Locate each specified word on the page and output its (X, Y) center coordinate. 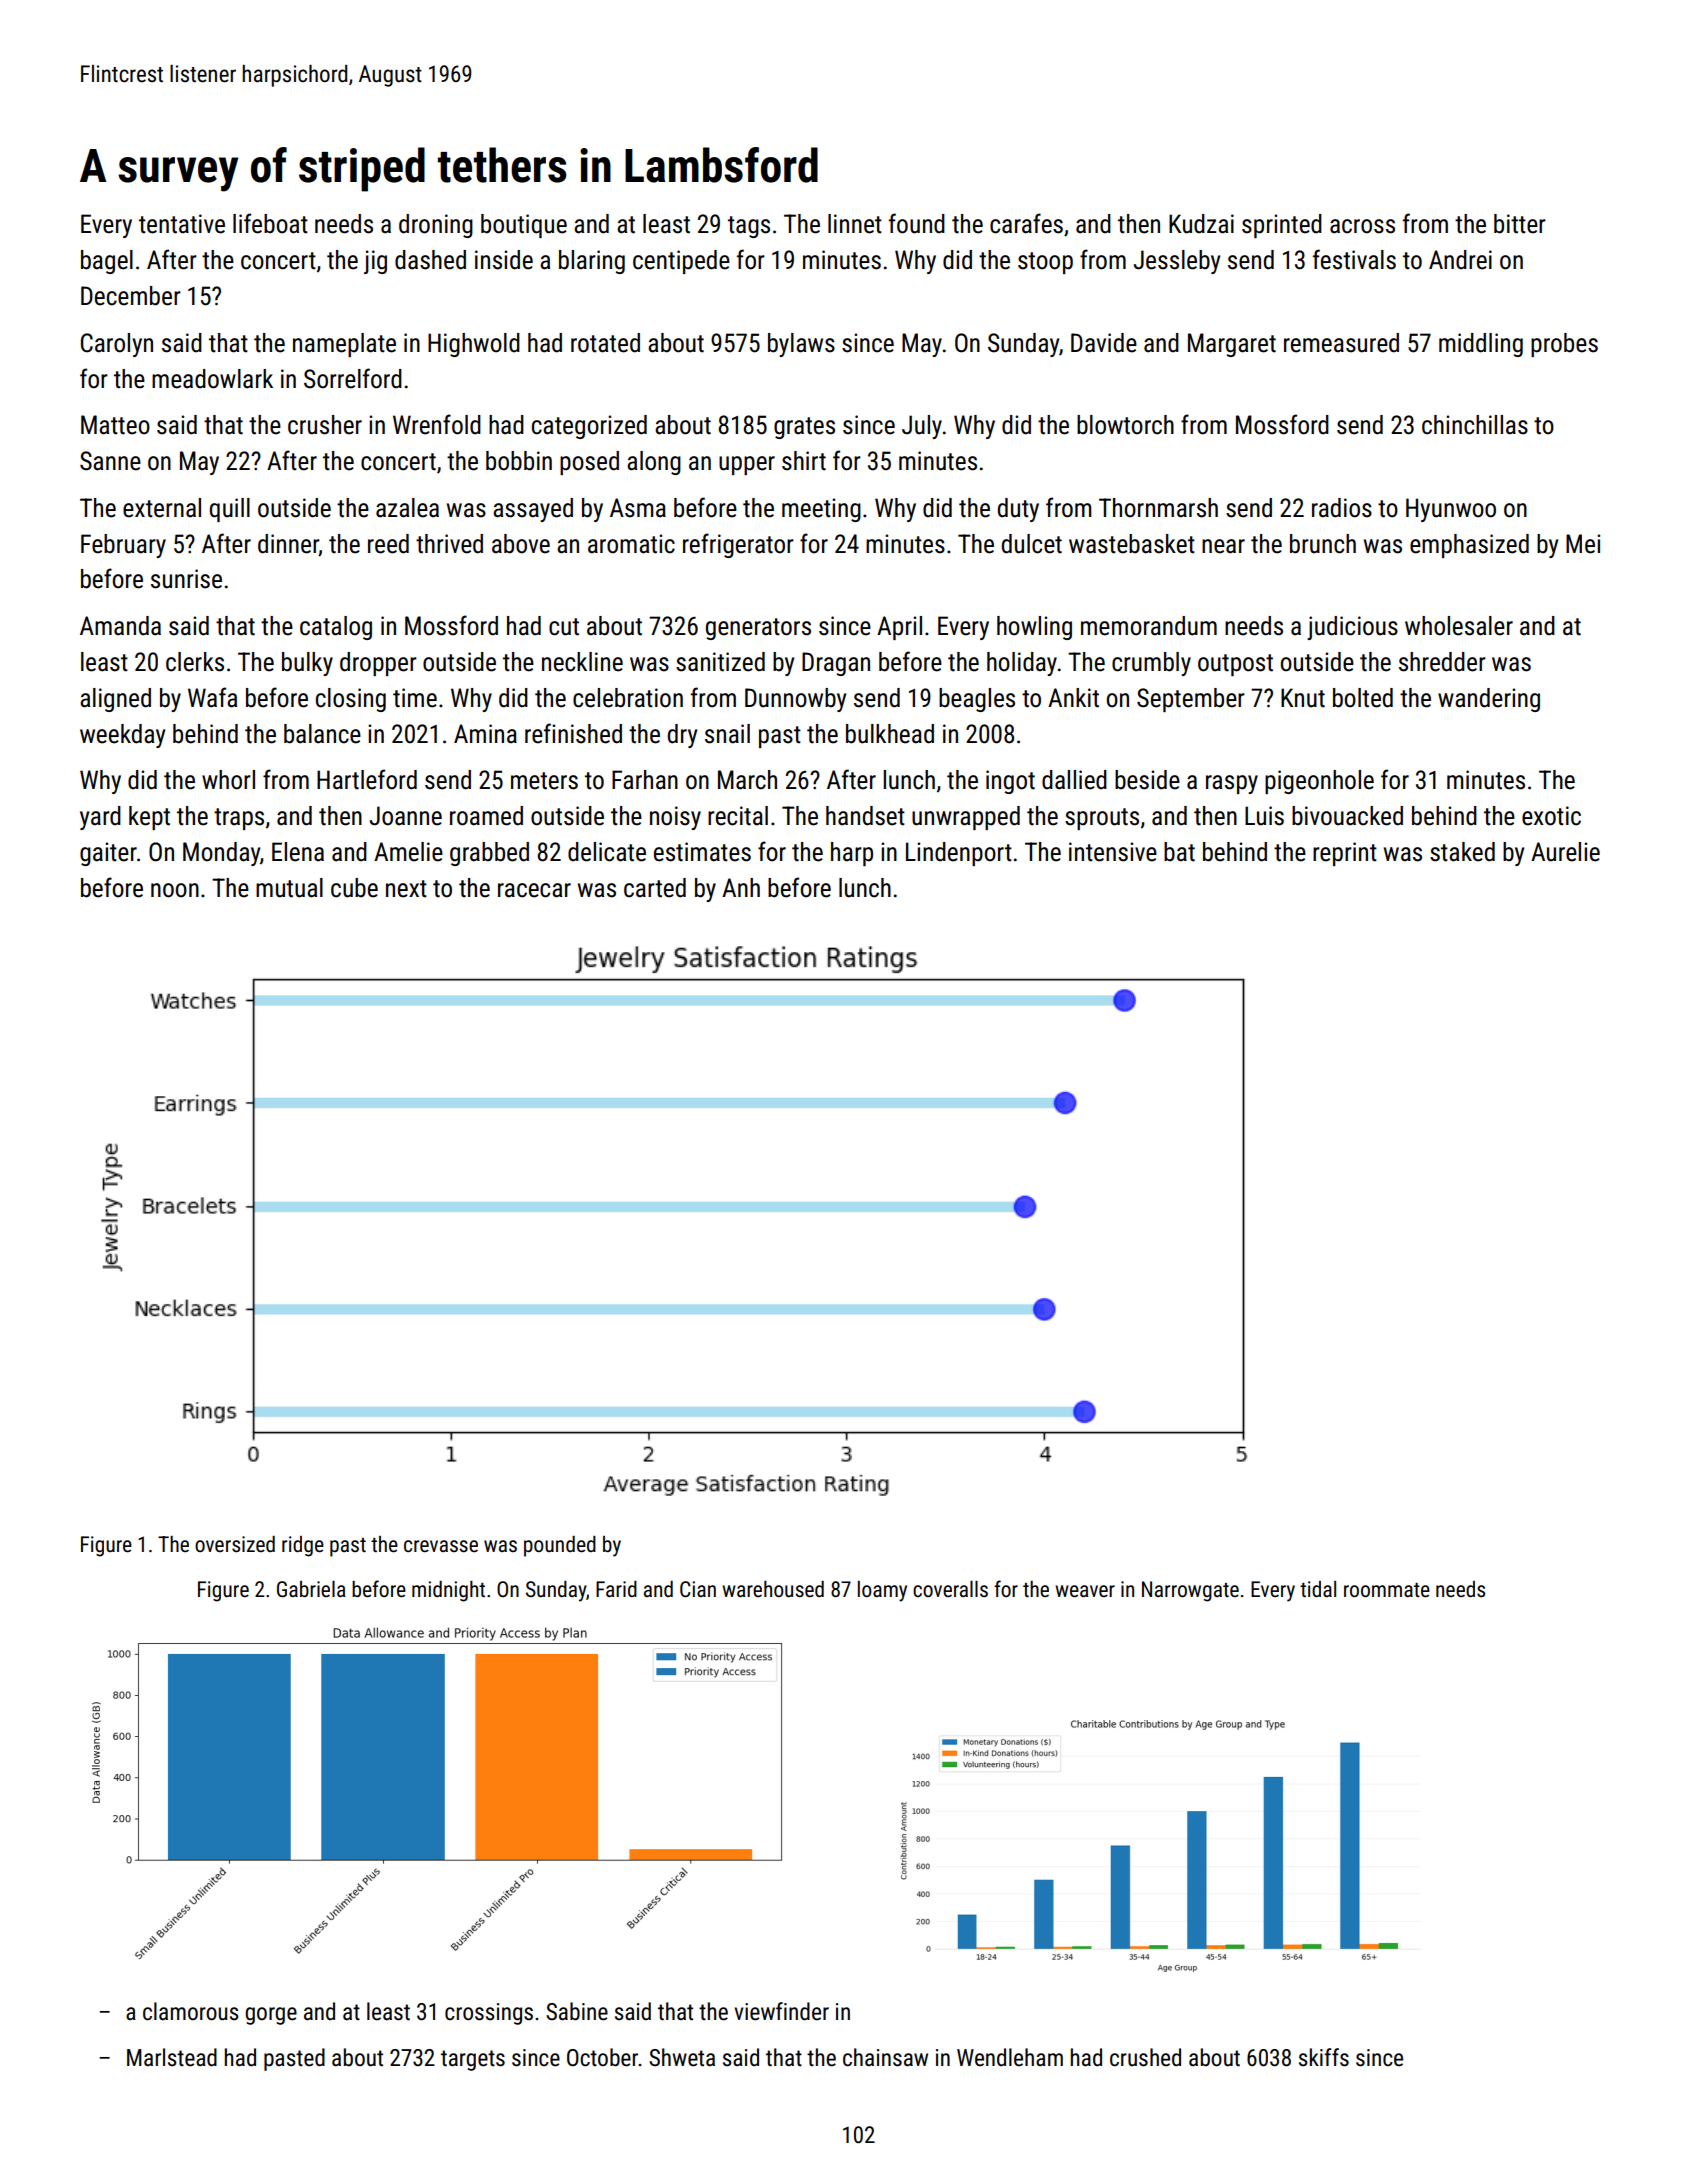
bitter (1520, 224)
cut (564, 627)
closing (351, 700)
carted (655, 888)
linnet (855, 224)
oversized (235, 1544)
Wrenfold (437, 424)
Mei (1583, 544)
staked (1462, 852)
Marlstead (172, 2057)
